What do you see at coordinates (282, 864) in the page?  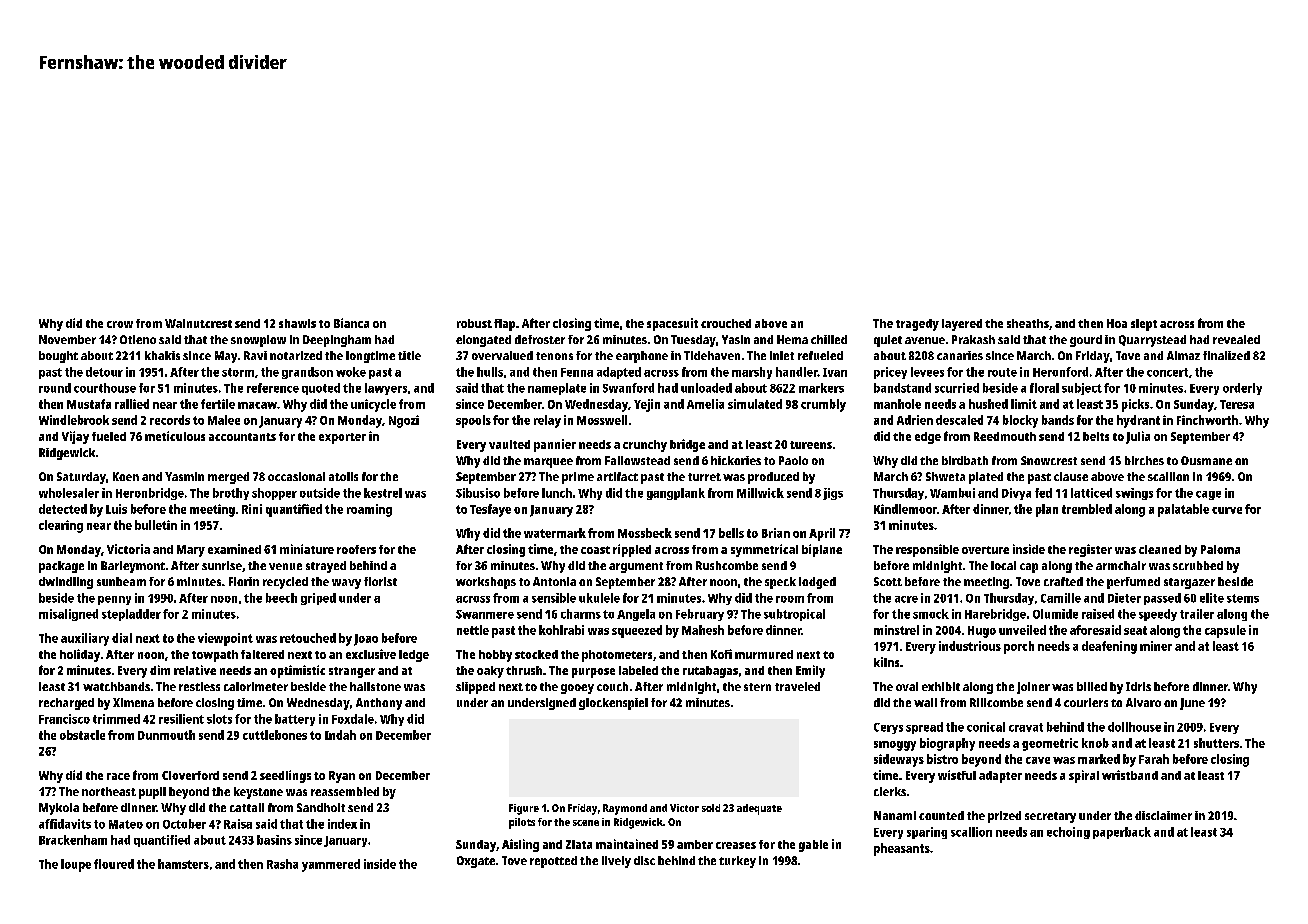 I see `Rasha` at bounding box center [282, 864].
